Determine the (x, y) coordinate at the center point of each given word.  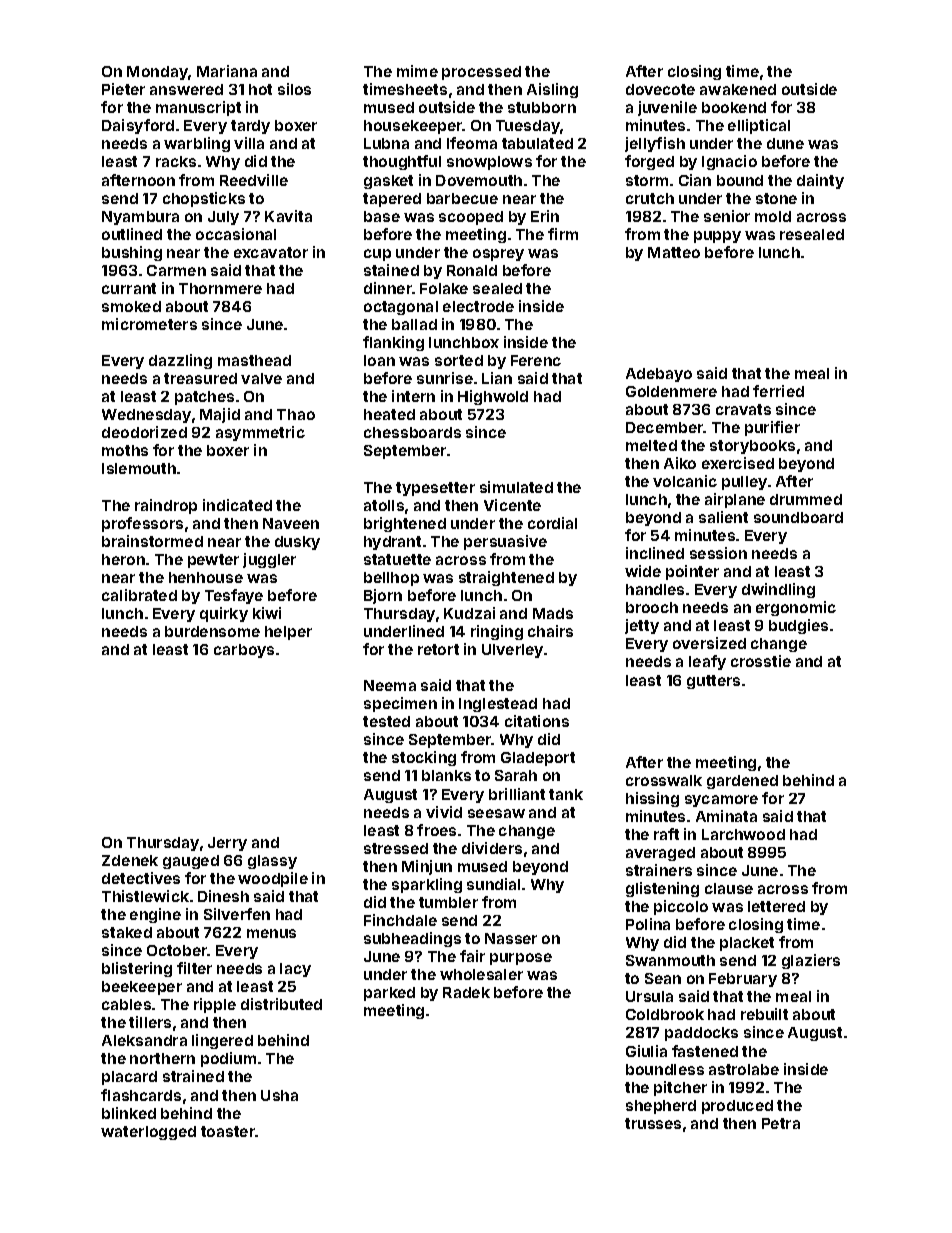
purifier (772, 428)
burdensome (212, 631)
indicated (237, 505)
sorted (459, 360)
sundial (493, 884)
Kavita (288, 216)
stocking (424, 758)
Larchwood (743, 834)
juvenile (667, 108)
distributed (281, 1004)
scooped (471, 218)
